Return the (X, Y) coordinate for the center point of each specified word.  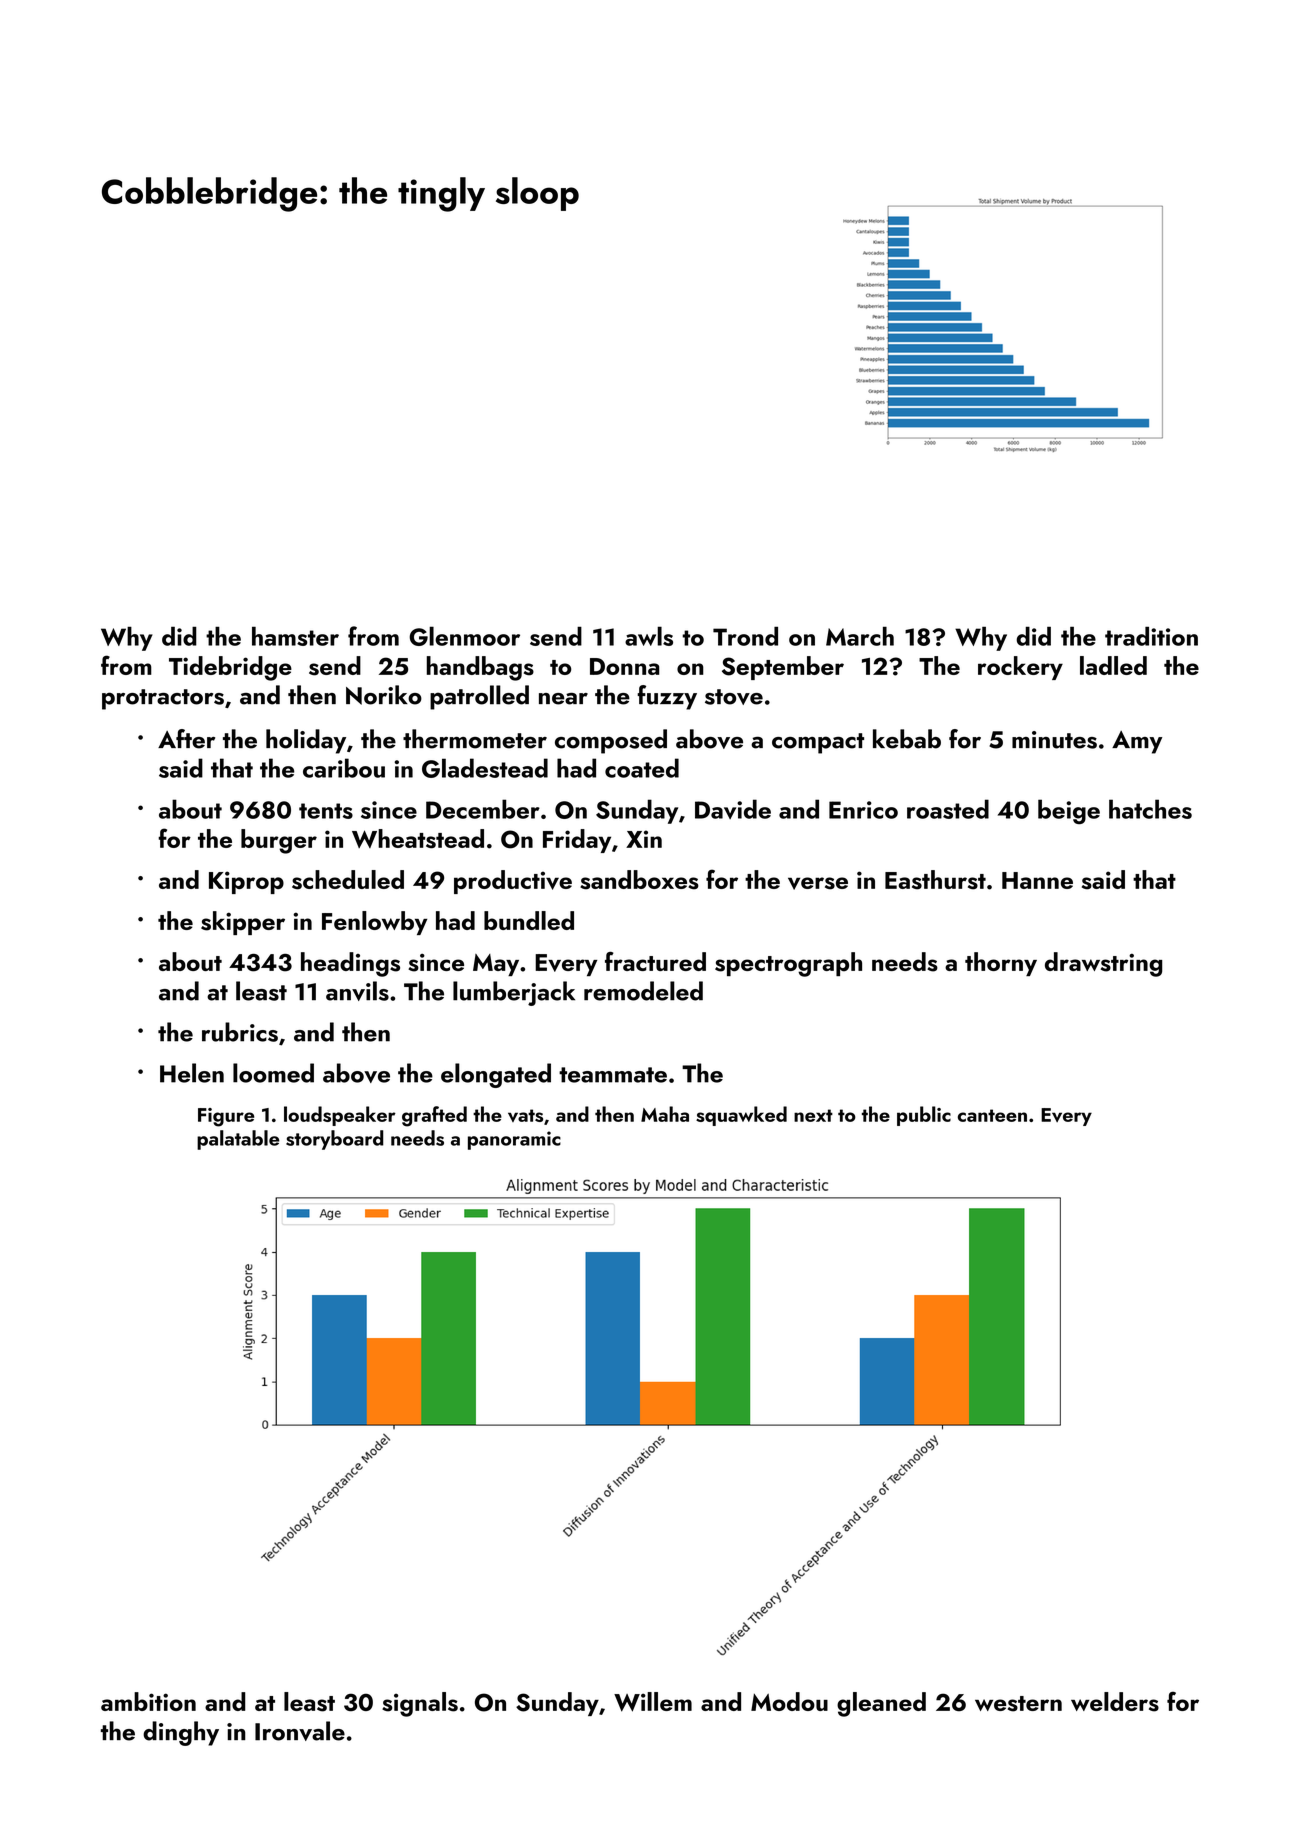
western (1018, 1704)
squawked (741, 1116)
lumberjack (514, 993)
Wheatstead (418, 839)
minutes (1054, 740)
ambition (148, 1701)
